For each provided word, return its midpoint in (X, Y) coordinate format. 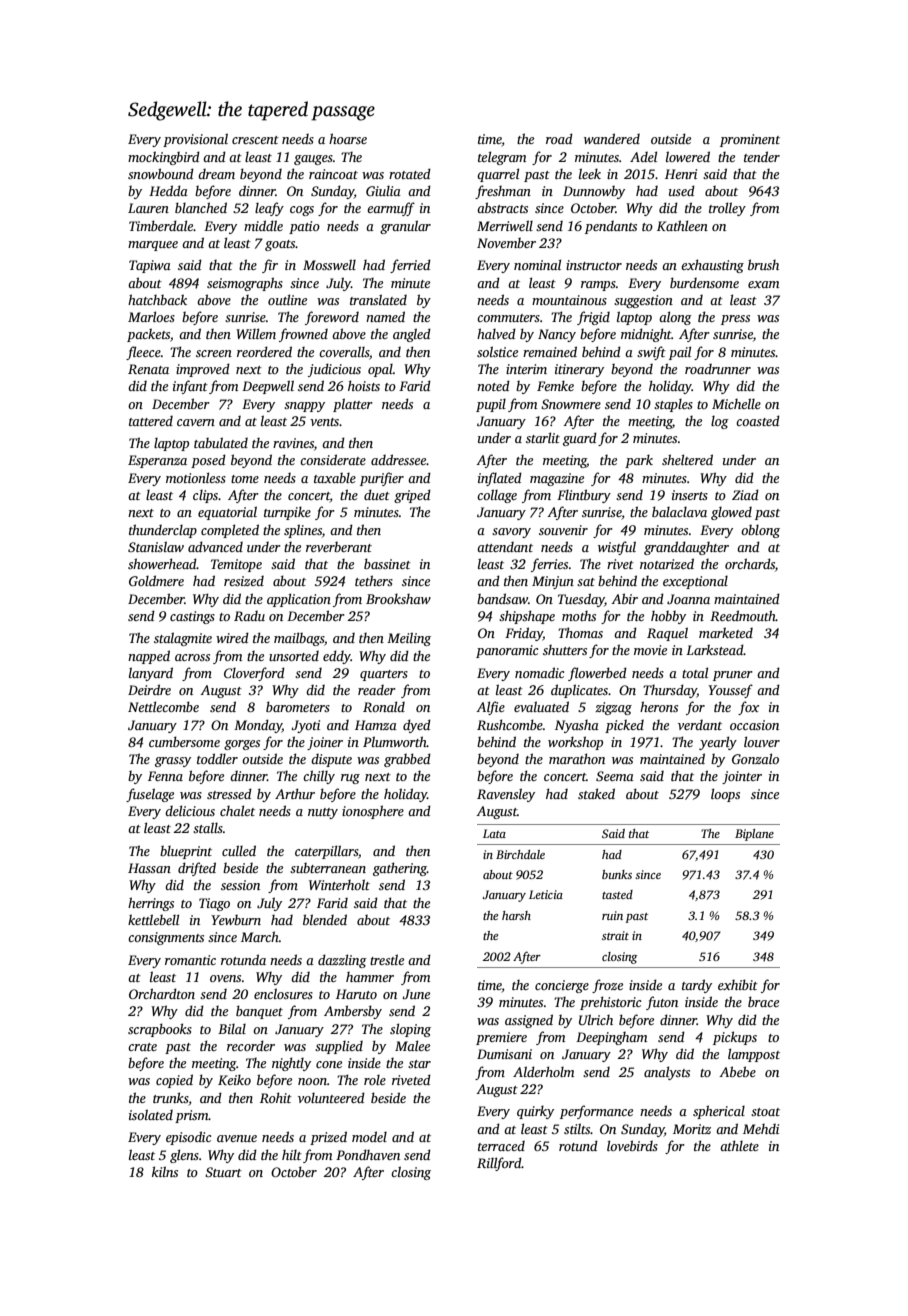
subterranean (328, 868)
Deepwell (268, 387)
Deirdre (149, 689)
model (369, 1136)
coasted (758, 420)
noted (493, 385)
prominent (750, 140)
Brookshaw (398, 598)
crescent (255, 140)
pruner (733, 676)
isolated (151, 1114)
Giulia (383, 191)
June (416, 994)
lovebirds (632, 1145)
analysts (667, 1073)
